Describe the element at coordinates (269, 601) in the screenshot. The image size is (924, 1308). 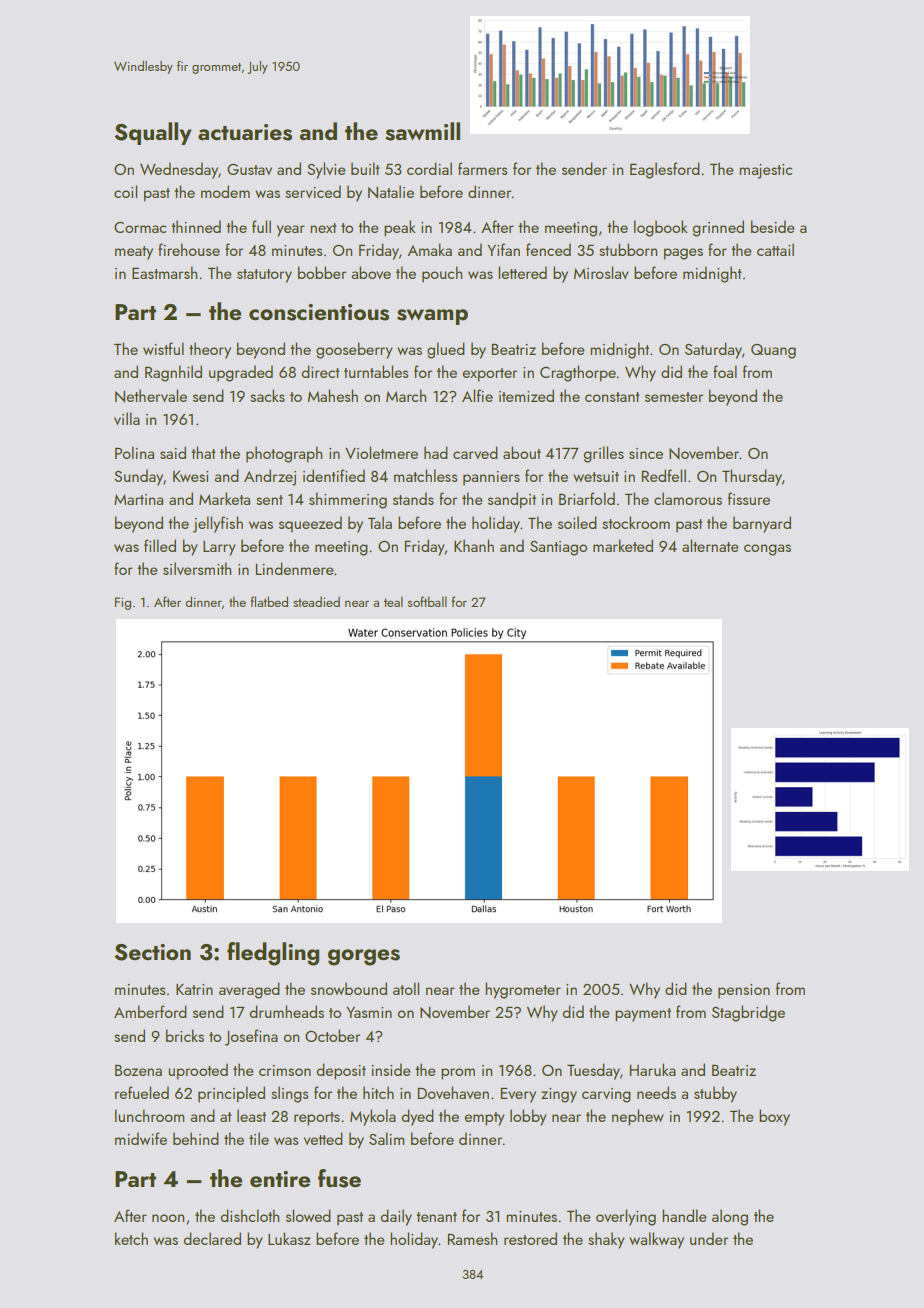
I see `flatbed` at that location.
